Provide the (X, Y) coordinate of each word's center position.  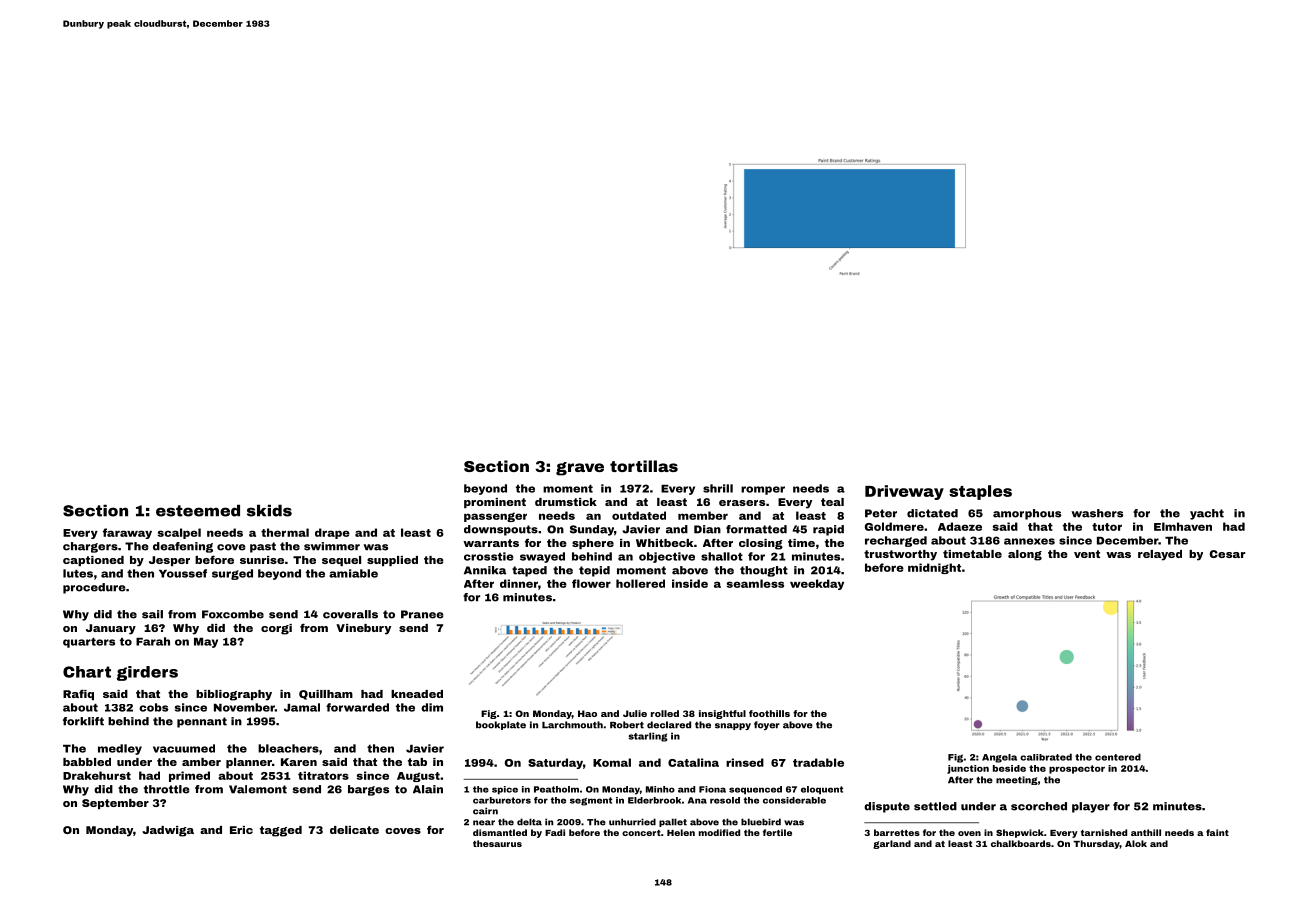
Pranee (422, 614)
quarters (89, 643)
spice (505, 790)
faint (1217, 832)
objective (667, 557)
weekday (817, 584)
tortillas (644, 466)
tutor (1107, 527)
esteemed (198, 510)
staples (980, 492)
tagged (281, 831)
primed (189, 776)
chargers (90, 547)
